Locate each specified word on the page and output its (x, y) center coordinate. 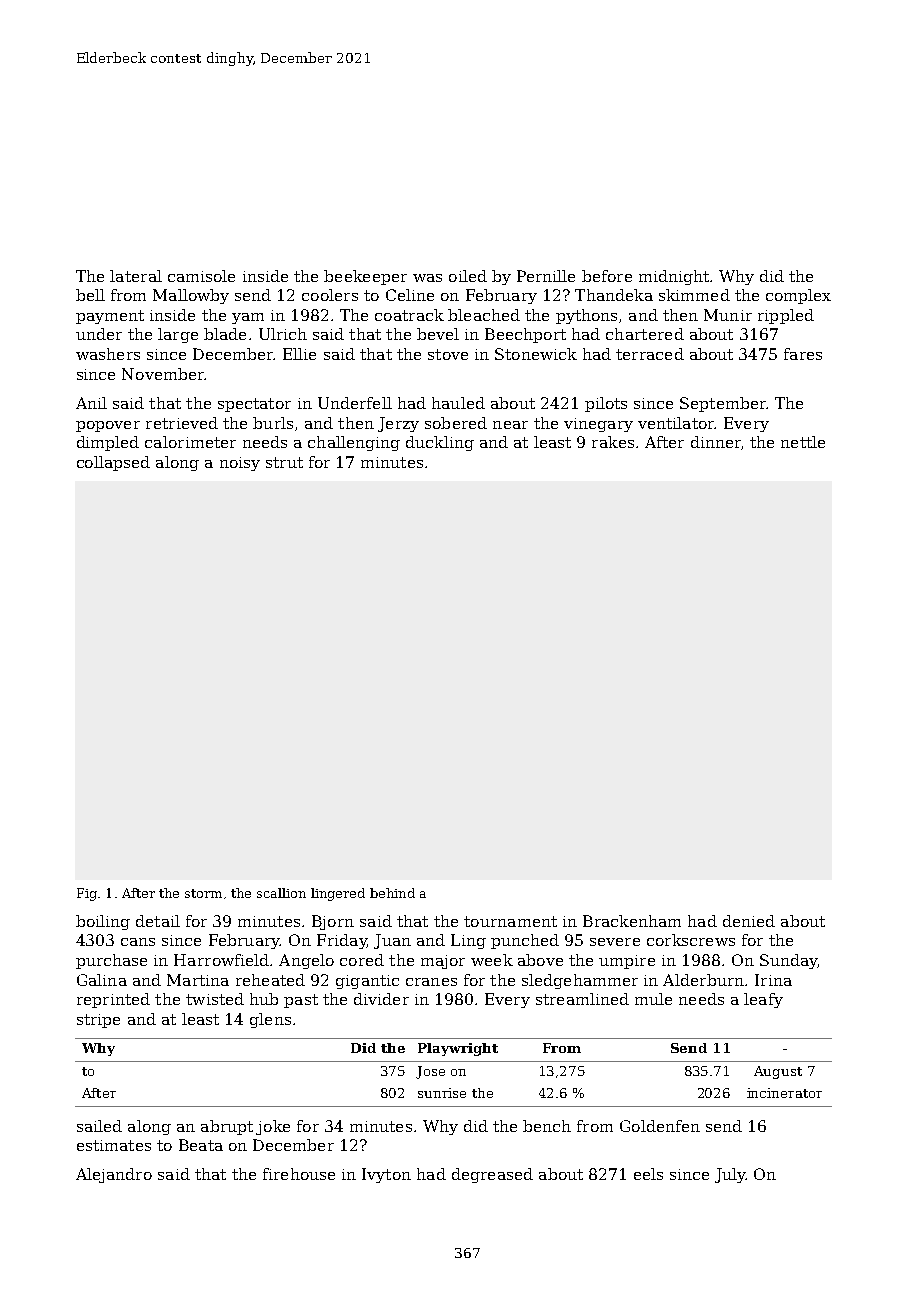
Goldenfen (660, 1126)
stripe (98, 1021)
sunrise (442, 1093)
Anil (91, 403)
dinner (716, 442)
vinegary (598, 425)
